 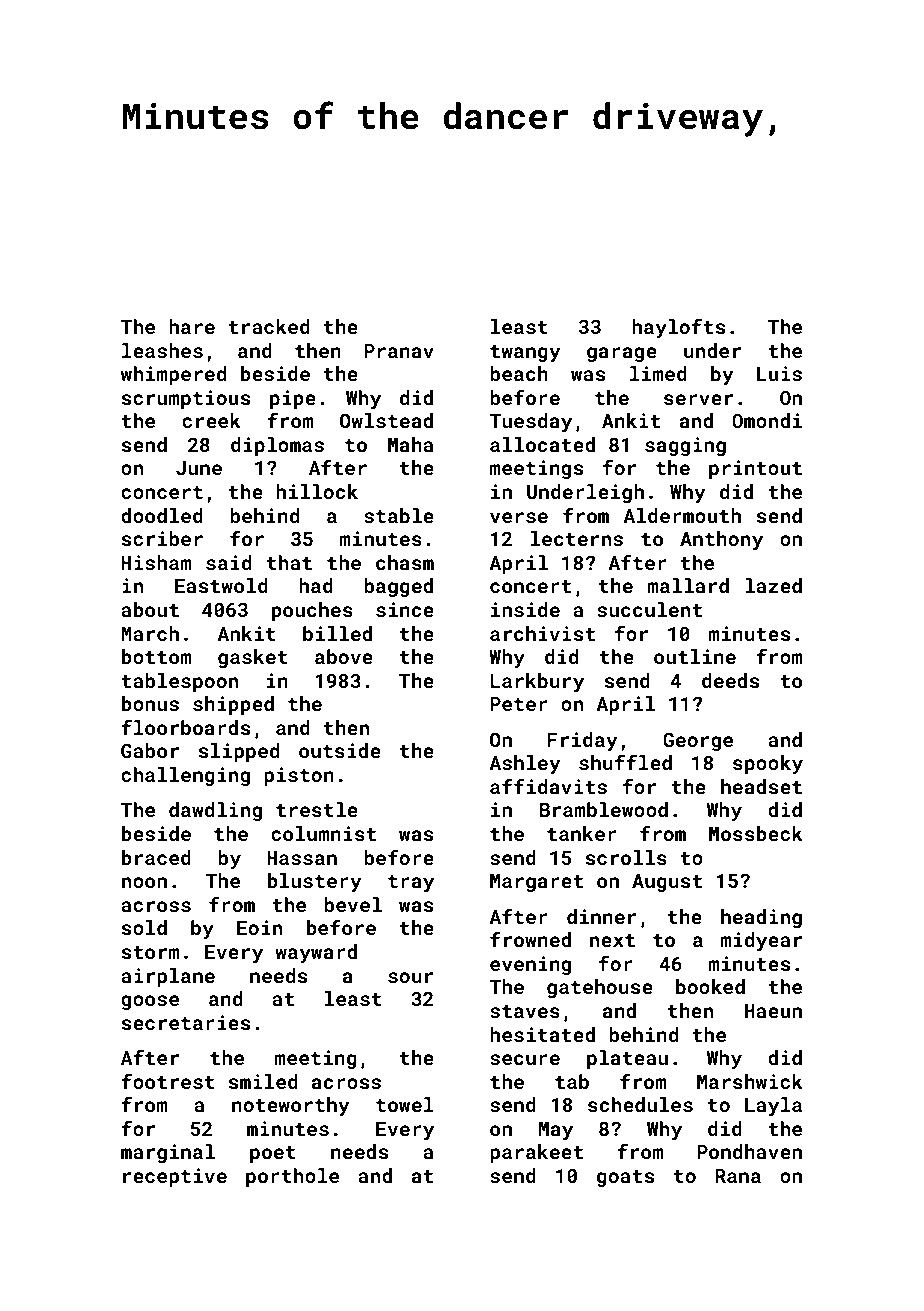 I want to click on stable, so click(x=399, y=515).
